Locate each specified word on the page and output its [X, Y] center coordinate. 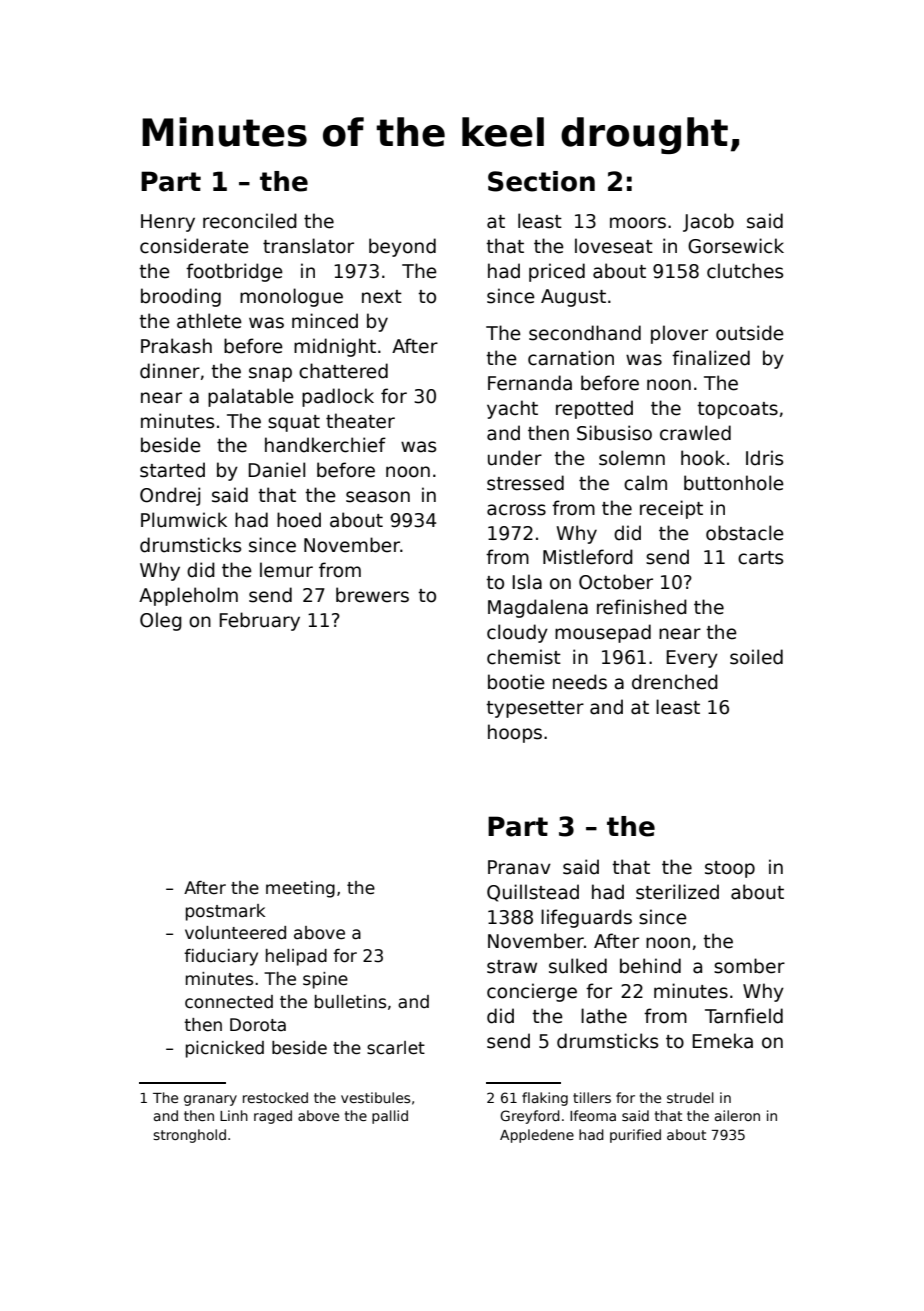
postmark [225, 912]
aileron [737, 1115]
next [382, 297]
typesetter [535, 709]
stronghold [189, 1136]
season [378, 497]
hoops [515, 733]
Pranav [519, 867]
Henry [168, 223]
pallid [390, 1117]
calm [645, 483]
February [259, 621]
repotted [594, 409]
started [172, 470]
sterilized [677, 892]
